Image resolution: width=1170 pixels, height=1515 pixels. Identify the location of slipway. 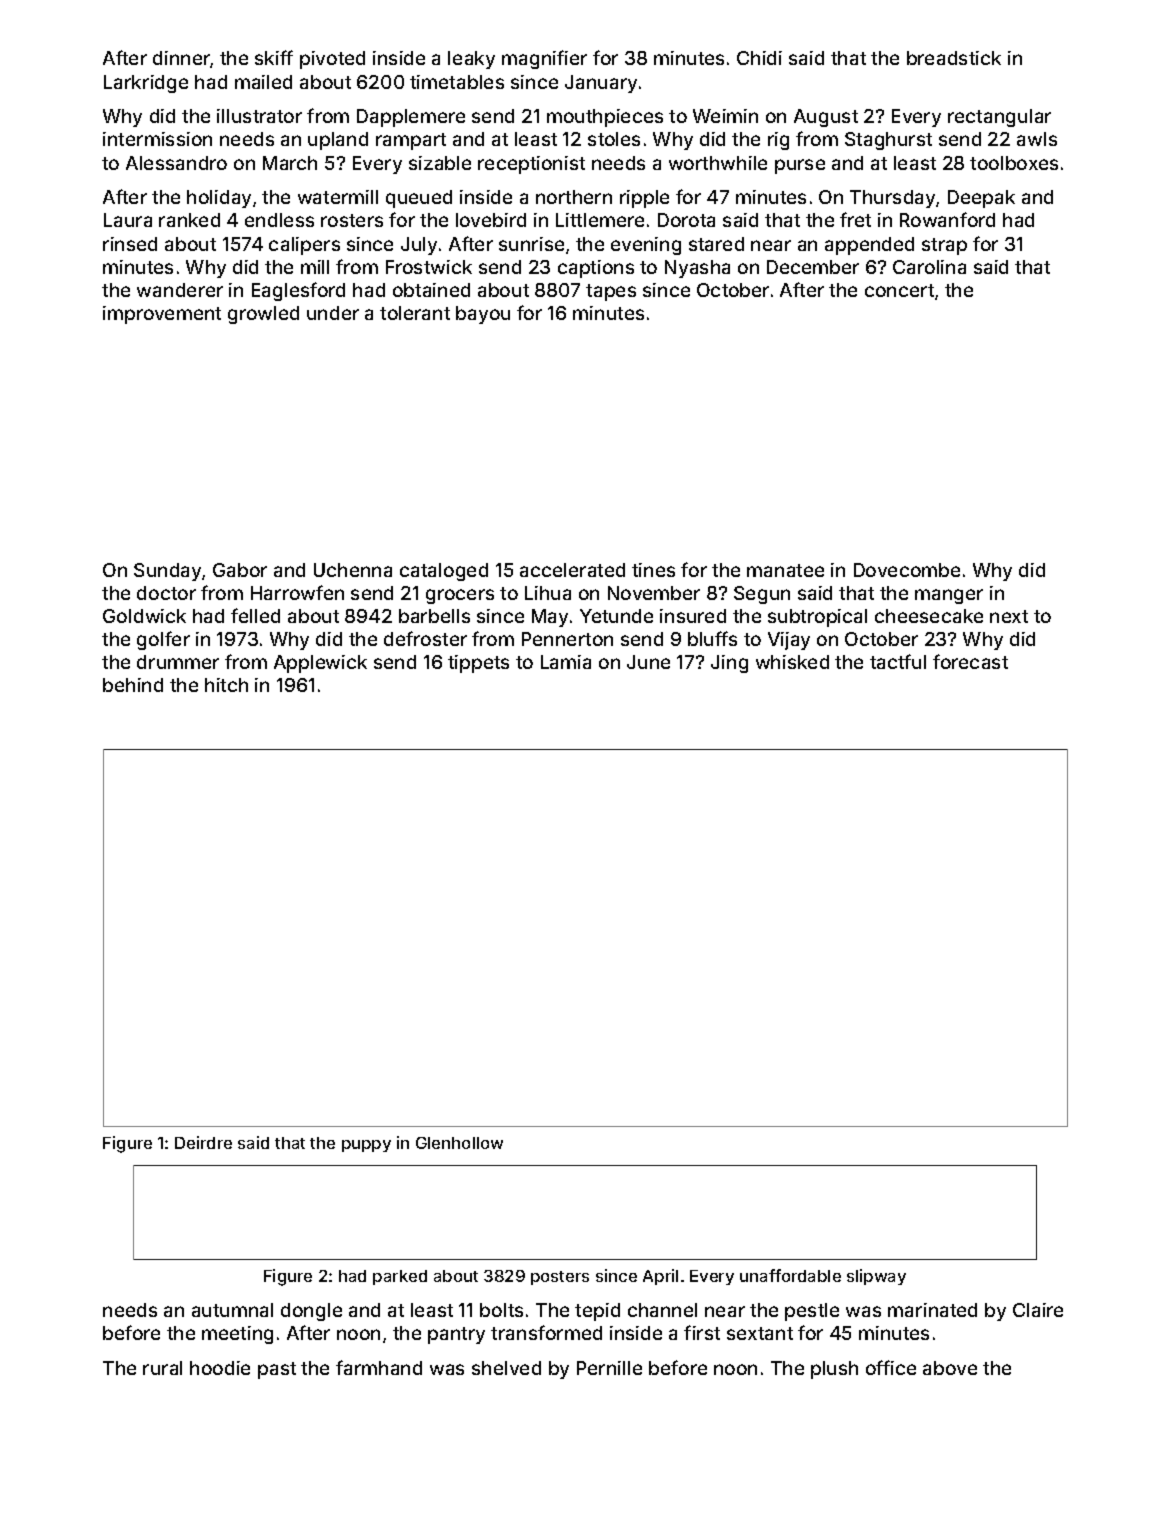
(876, 1277).
